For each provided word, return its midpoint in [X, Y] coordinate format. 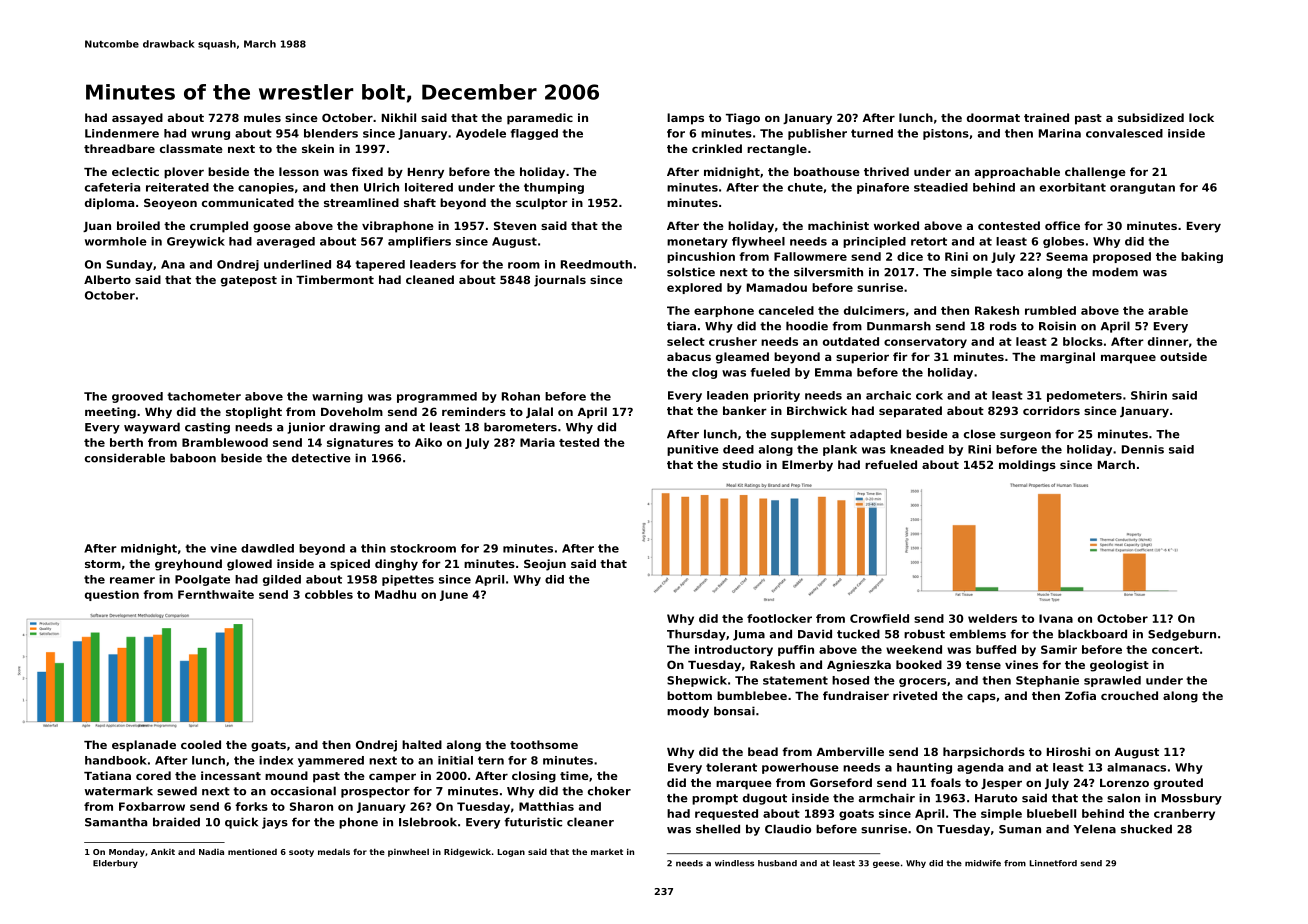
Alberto [107, 279]
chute [805, 187]
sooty [301, 853]
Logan [511, 853]
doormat [993, 117]
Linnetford [1053, 863]
